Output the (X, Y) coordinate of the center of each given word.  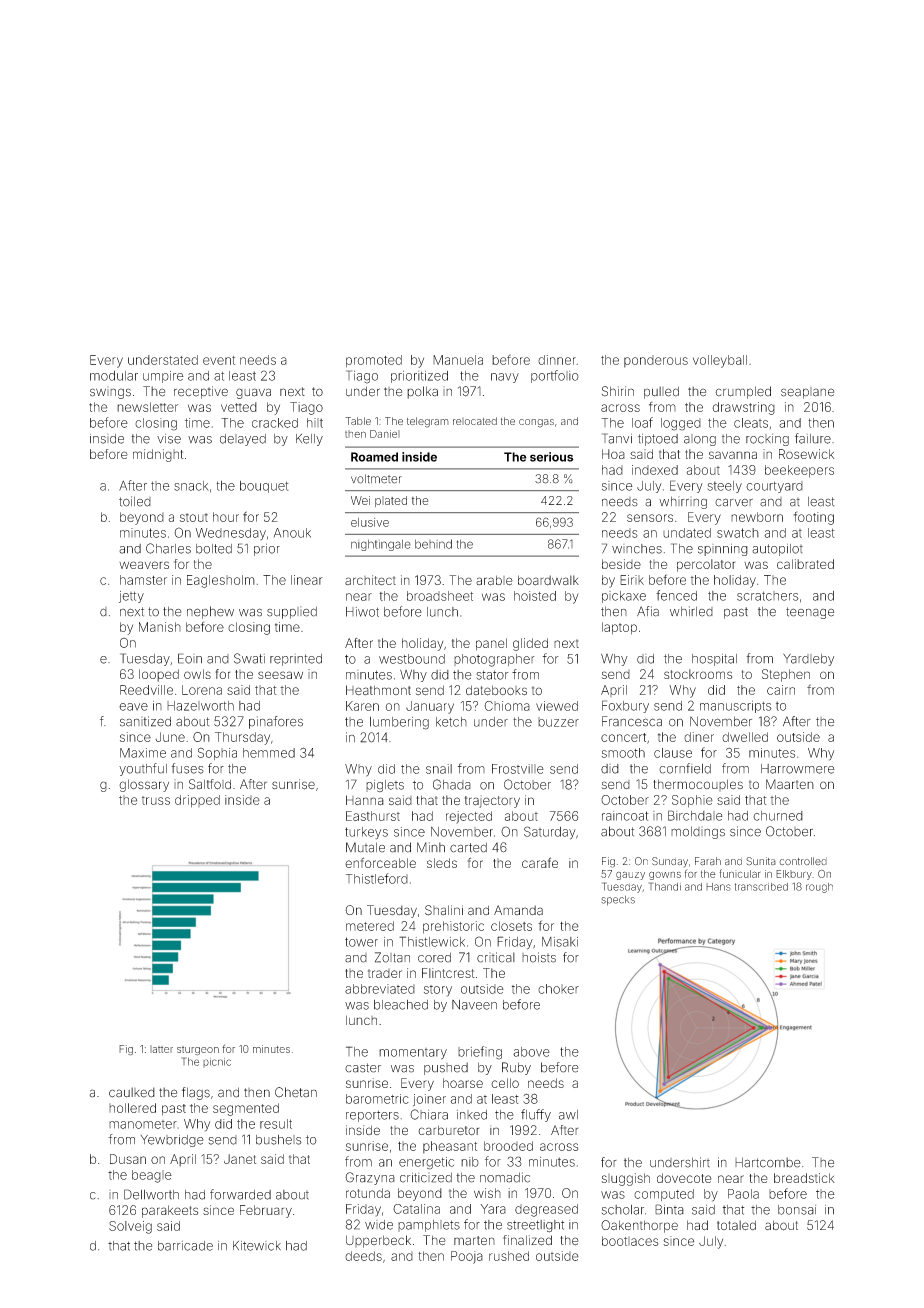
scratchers (768, 596)
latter (161, 1049)
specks (618, 900)
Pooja (467, 1257)
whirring (683, 502)
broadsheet (440, 596)
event (219, 360)
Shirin (618, 391)
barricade (185, 1246)
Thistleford (377, 878)
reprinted (296, 660)
